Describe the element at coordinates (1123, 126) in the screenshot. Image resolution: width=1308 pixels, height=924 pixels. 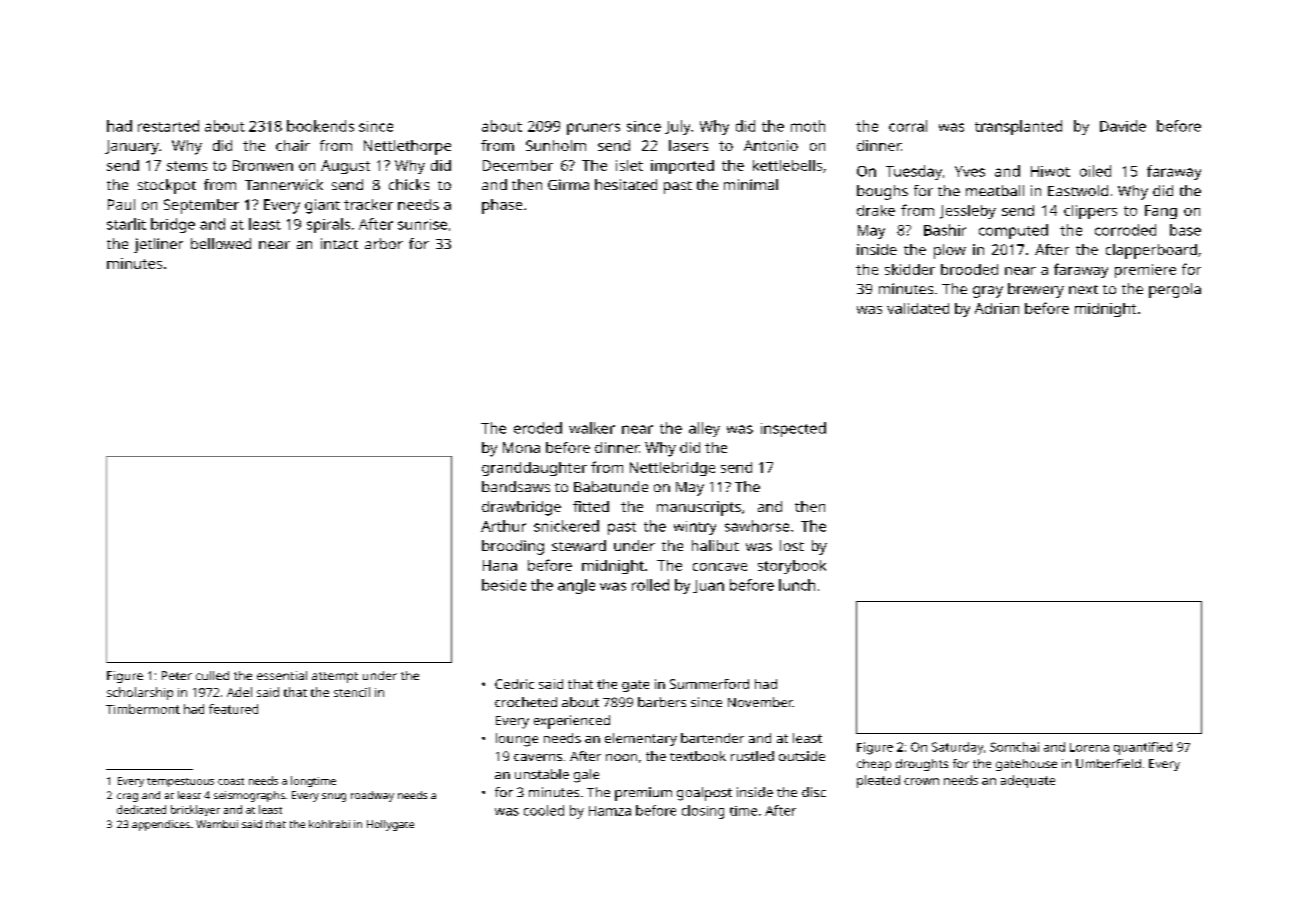
I see `Davide` at that location.
